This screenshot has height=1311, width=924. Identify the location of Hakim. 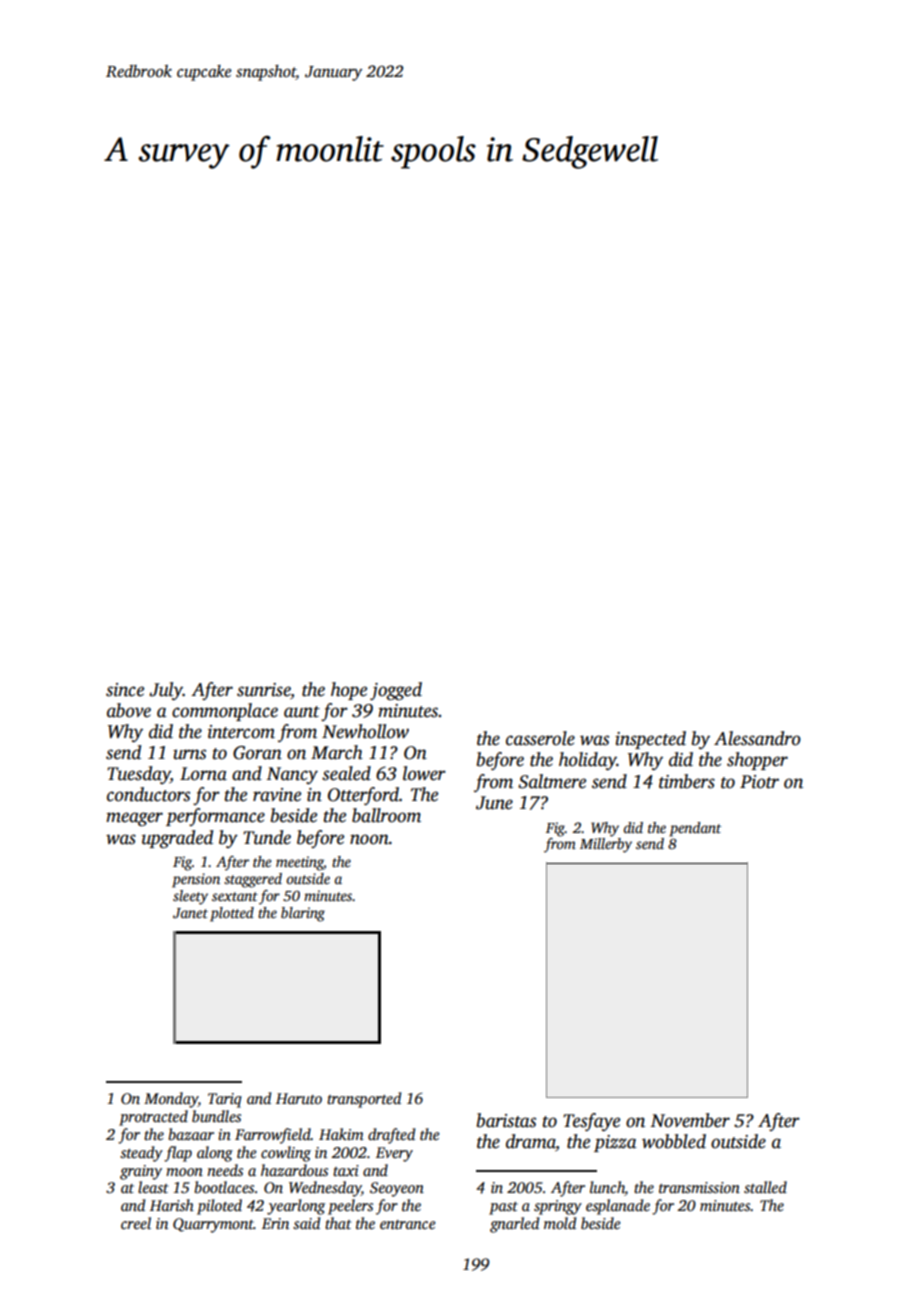
(341, 1134).
